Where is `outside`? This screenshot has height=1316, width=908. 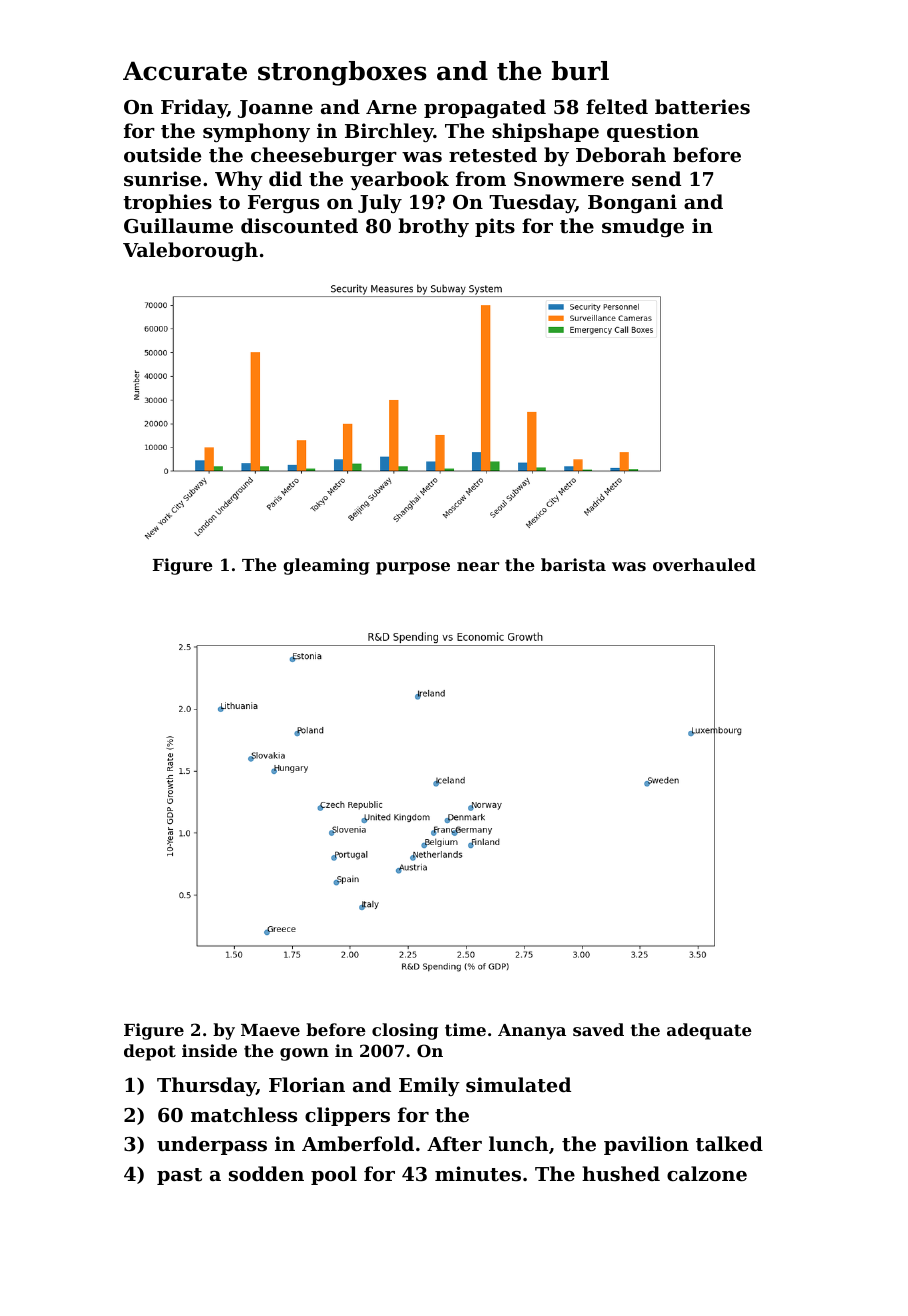
outside is located at coordinates (162, 155).
